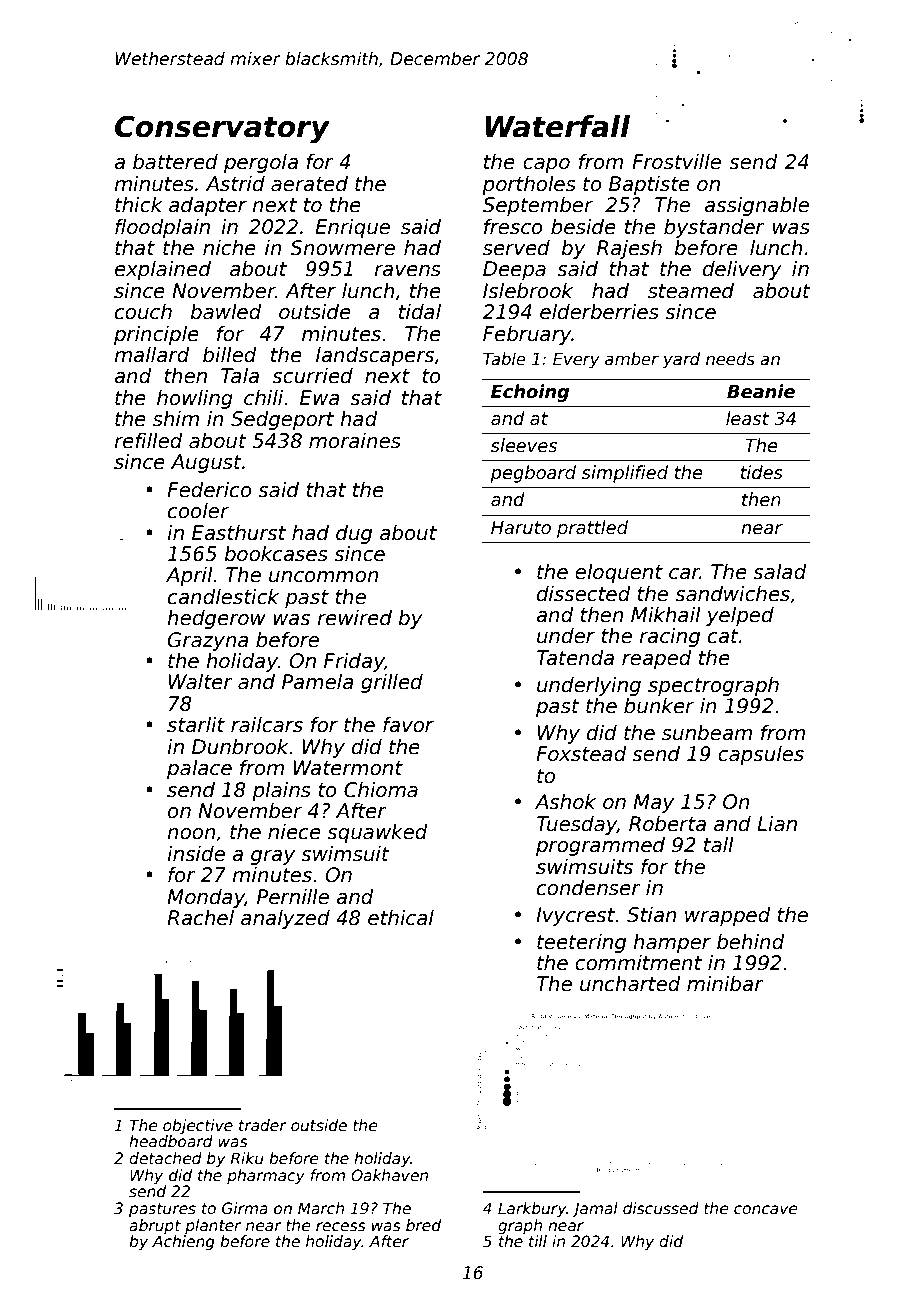  Describe the element at coordinates (514, 270) in the screenshot. I see `Deepa` at that location.
